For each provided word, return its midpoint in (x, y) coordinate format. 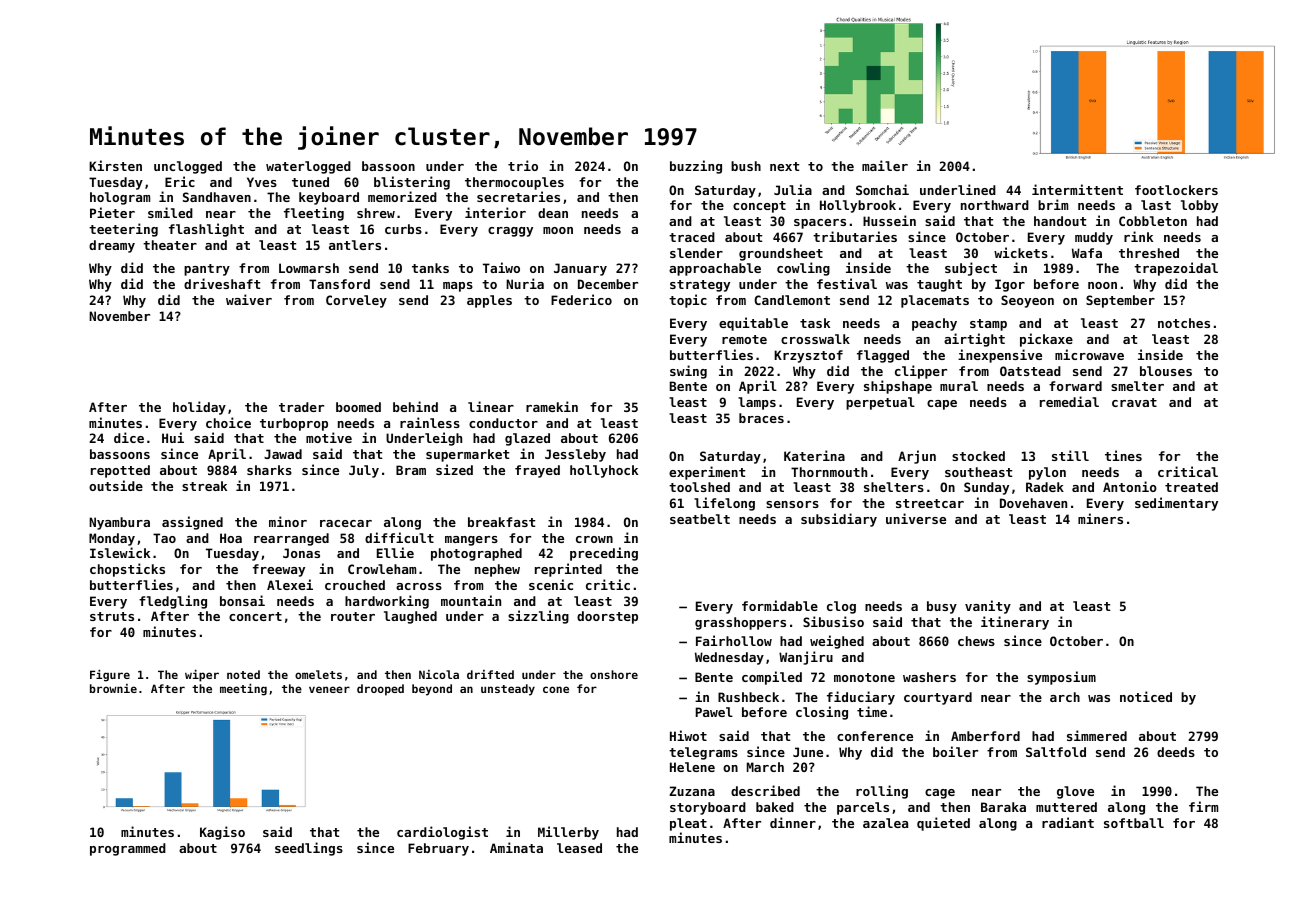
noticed (1146, 696)
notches (1184, 323)
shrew (376, 213)
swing (688, 372)
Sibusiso (833, 621)
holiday (199, 408)
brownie (113, 688)
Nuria (525, 283)
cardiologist (442, 833)
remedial (1069, 401)
